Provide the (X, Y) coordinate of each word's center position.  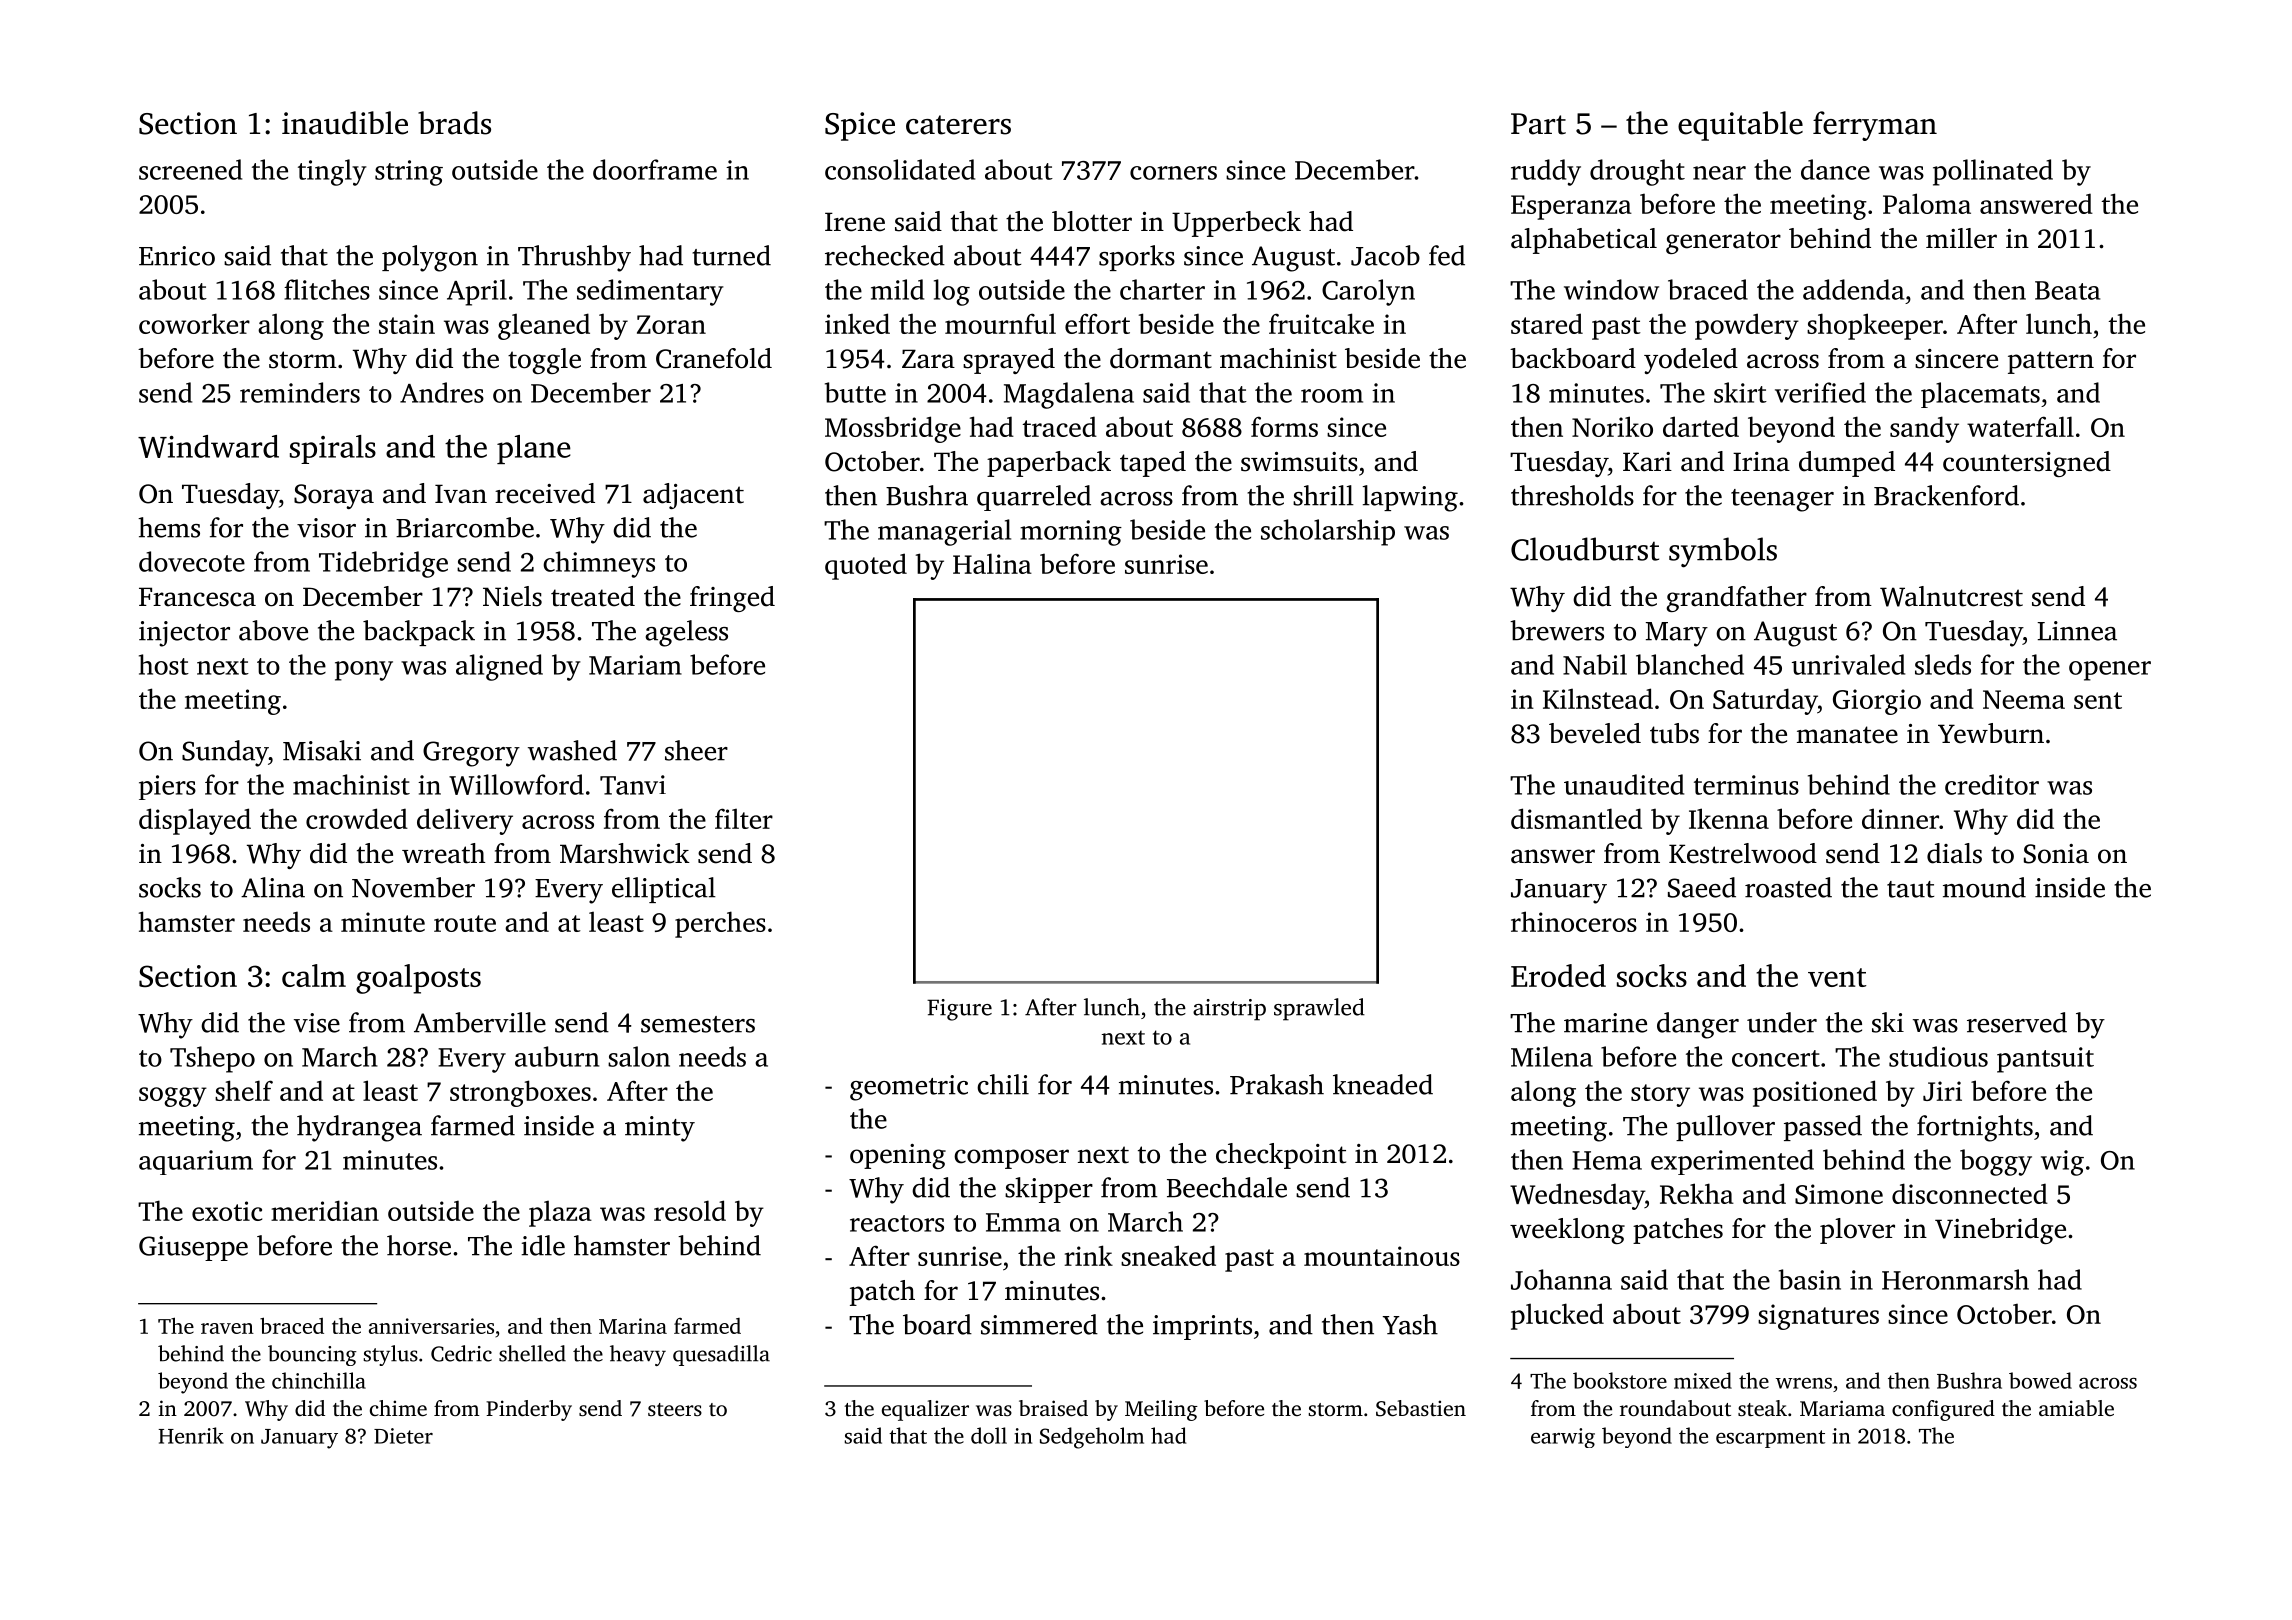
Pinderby (529, 1410)
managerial (944, 532)
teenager (1782, 500)
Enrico (177, 256)
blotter (1092, 221)
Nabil (1595, 664)
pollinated (1993, 172)
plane (534, 449)
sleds (1943, 664)
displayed (195, 821)
